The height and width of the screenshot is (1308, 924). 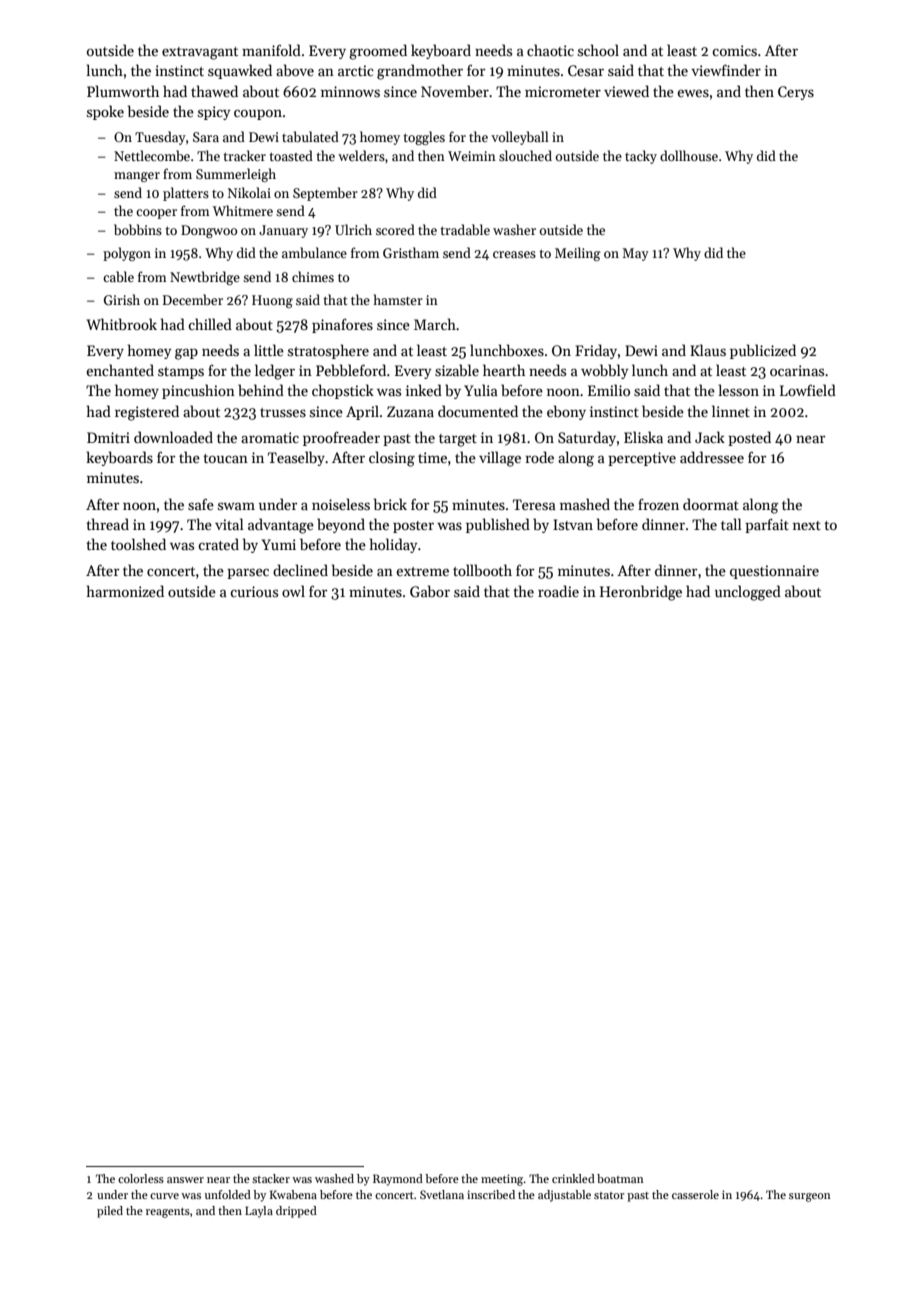 I want to click on surgeon, so click(x=810, y=1197).
